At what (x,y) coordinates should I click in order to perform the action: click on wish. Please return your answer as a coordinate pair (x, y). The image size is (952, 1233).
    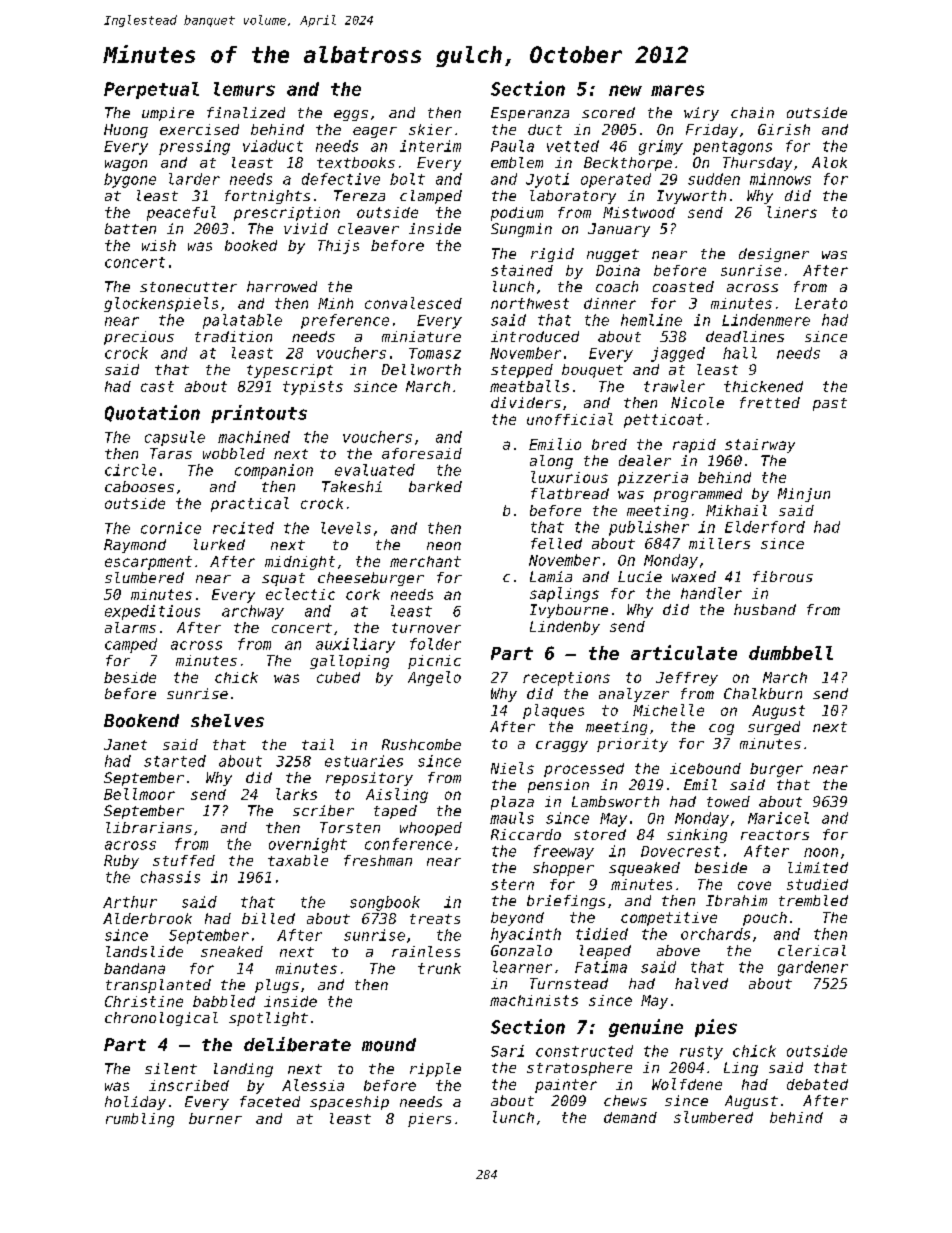
    Looking at the image, I should click on (159, 245).
